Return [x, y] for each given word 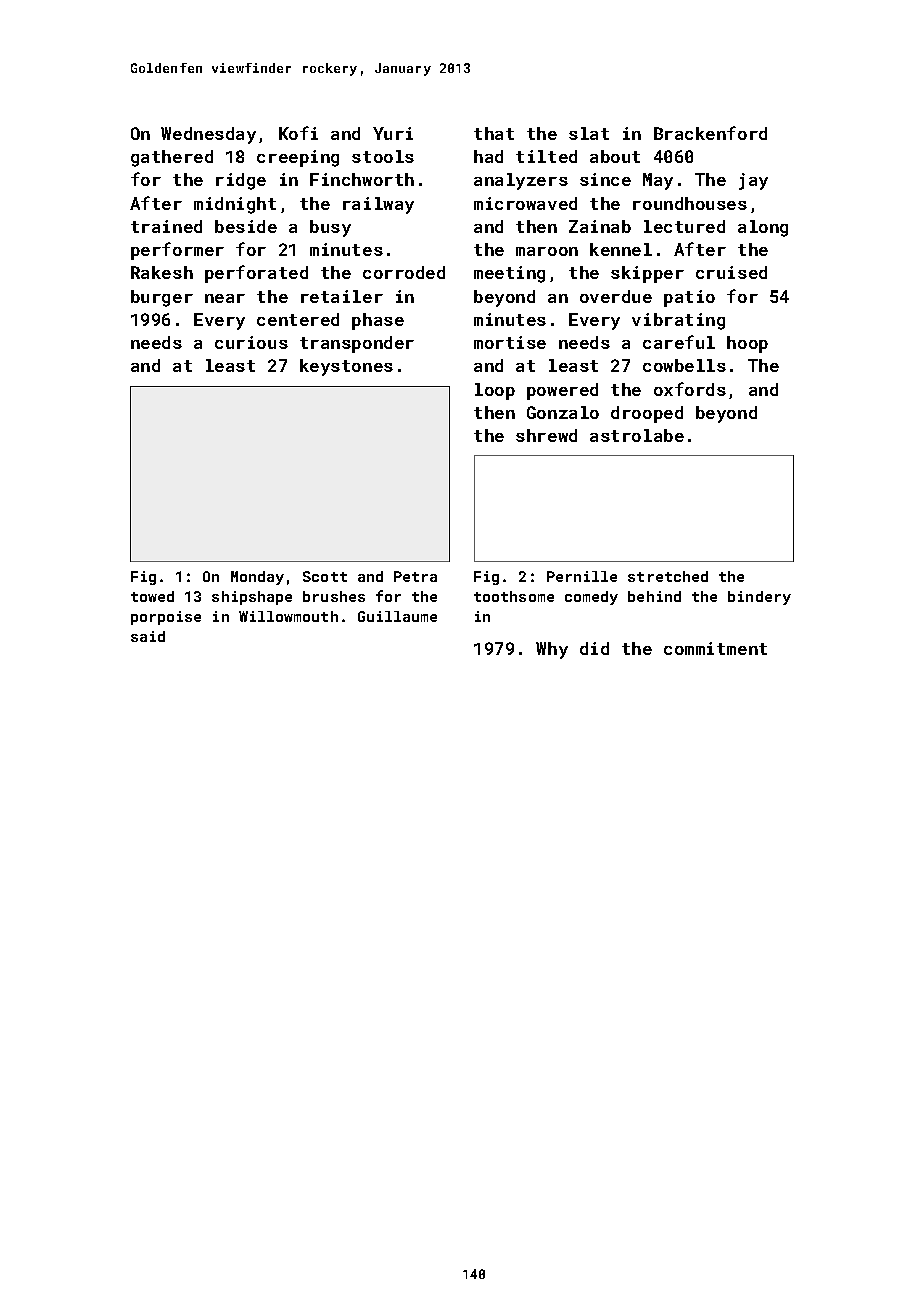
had [488, 156]
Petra [415, 576]
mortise [510, 342]
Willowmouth [288, 616]
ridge [241, 181]
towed [152, 596]
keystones [346, 367]
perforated [256, 274]
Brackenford [710, 133]
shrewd [546, 435]
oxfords [690, 389]
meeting [509, 274]
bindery [759, 598]
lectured [684, 226]
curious [251, 342]
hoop [747, 344]
